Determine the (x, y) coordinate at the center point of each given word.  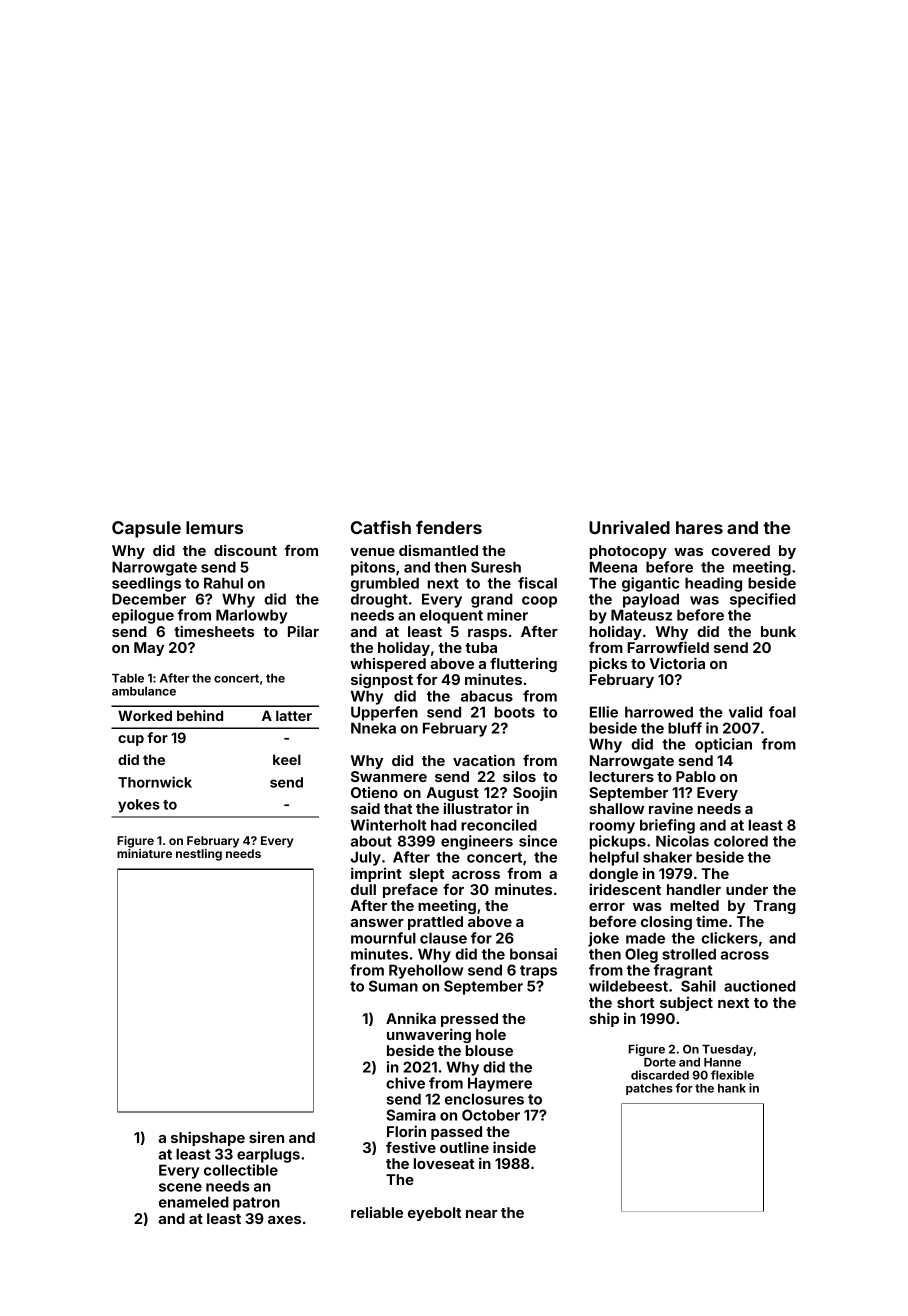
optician (723, 745)
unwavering (429, 1035)
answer (377, 923)
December (149, 599)
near (482, 1214)
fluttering (523, 664)
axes (284, 1220)
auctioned (760, 986)
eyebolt (434, 1214)
